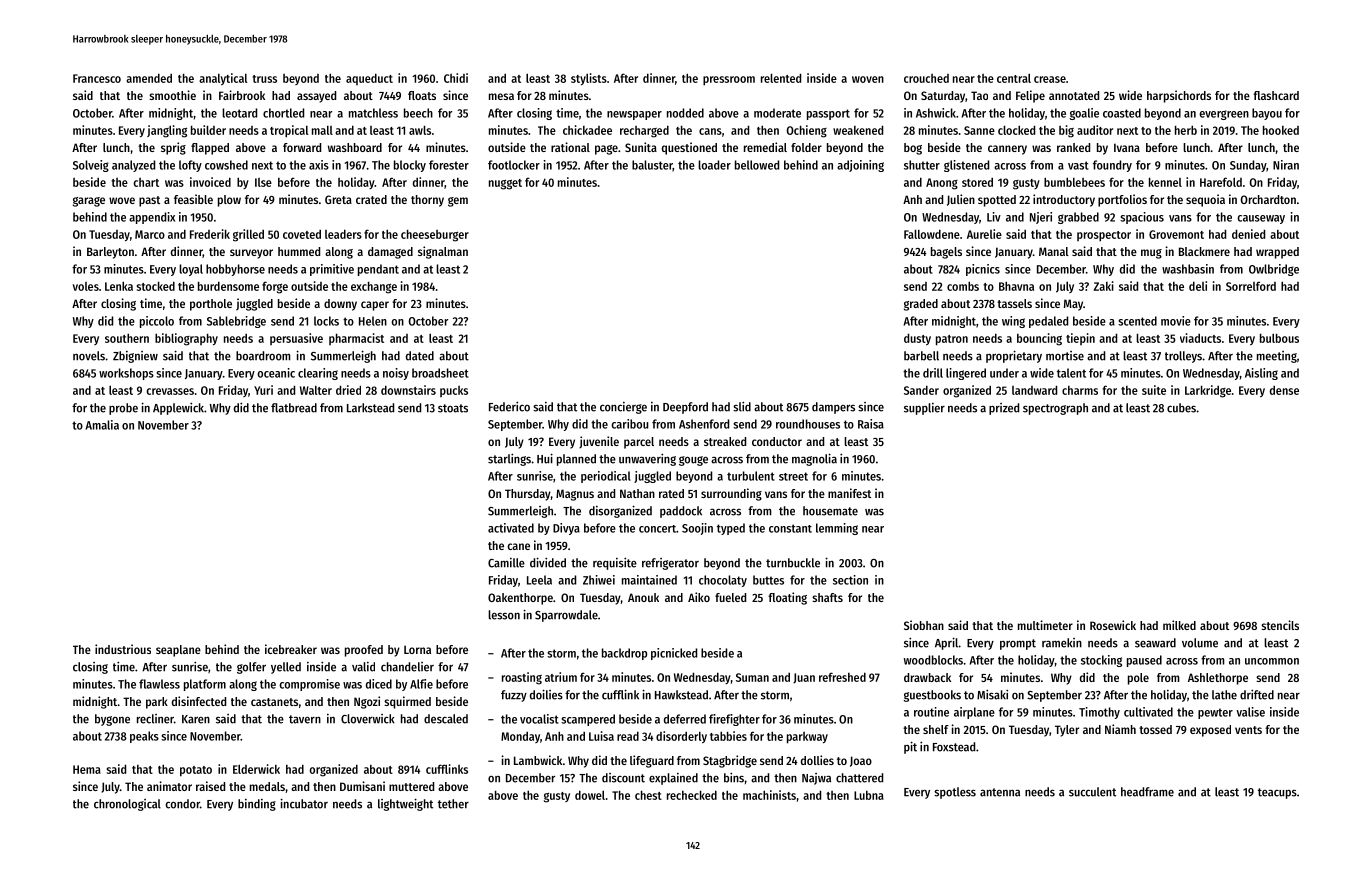  I want to click on cheeseburger, so click(435, 236).
